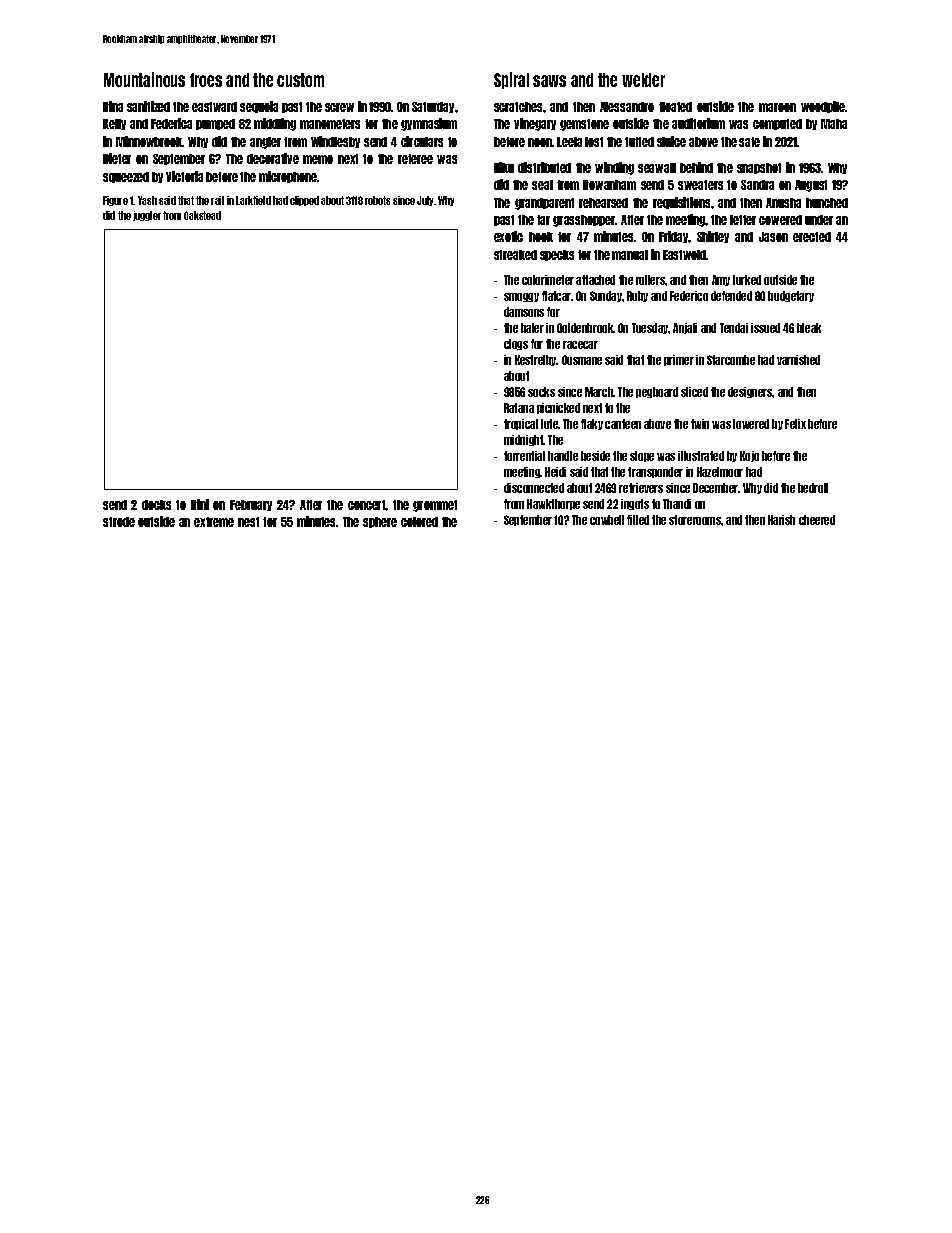  Describe the element at coordinates (516, 344) in the screenshot. I see `clogs` at that location.
